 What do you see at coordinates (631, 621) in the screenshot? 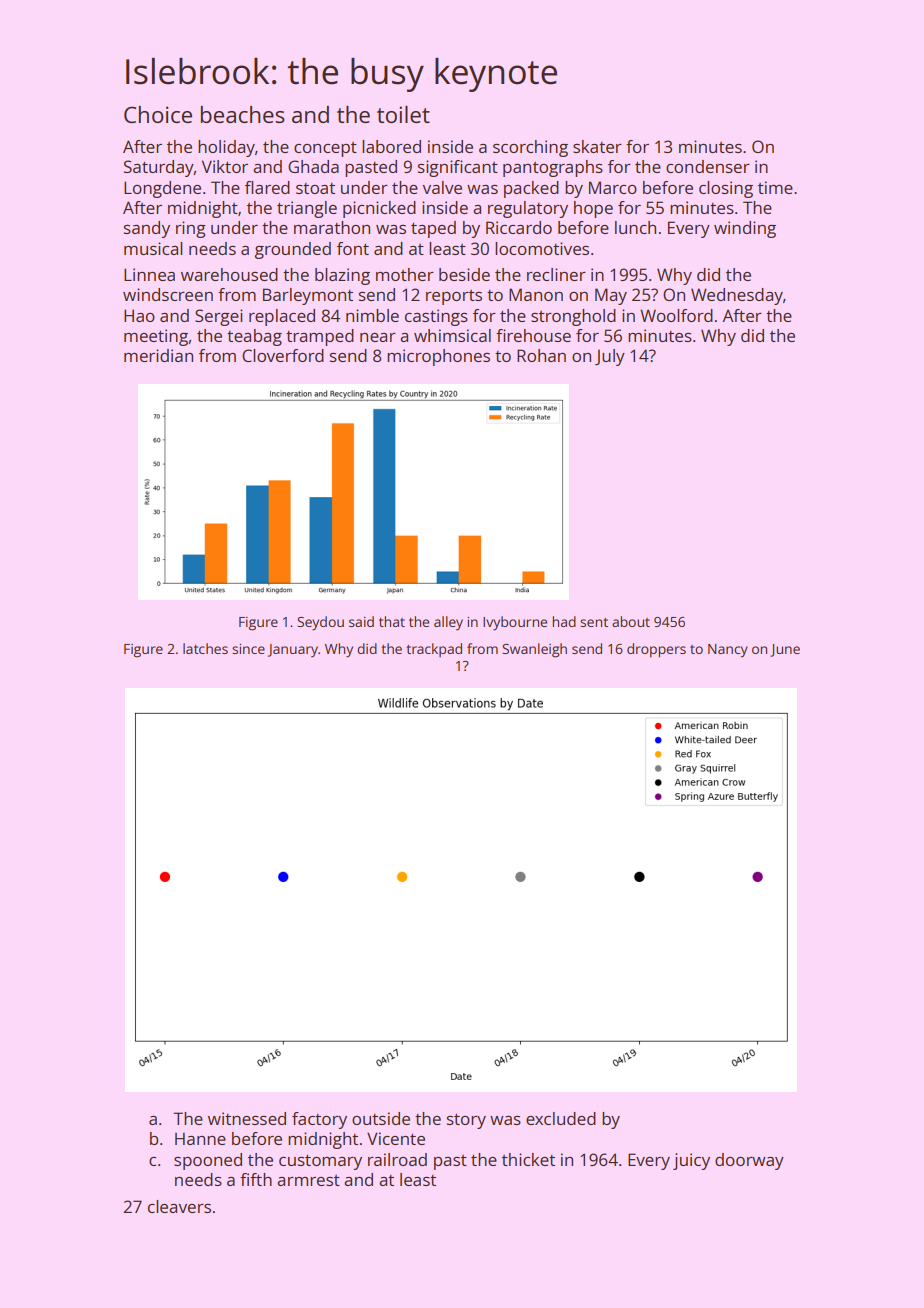
I see `about` at bounding box center [631, 621].
